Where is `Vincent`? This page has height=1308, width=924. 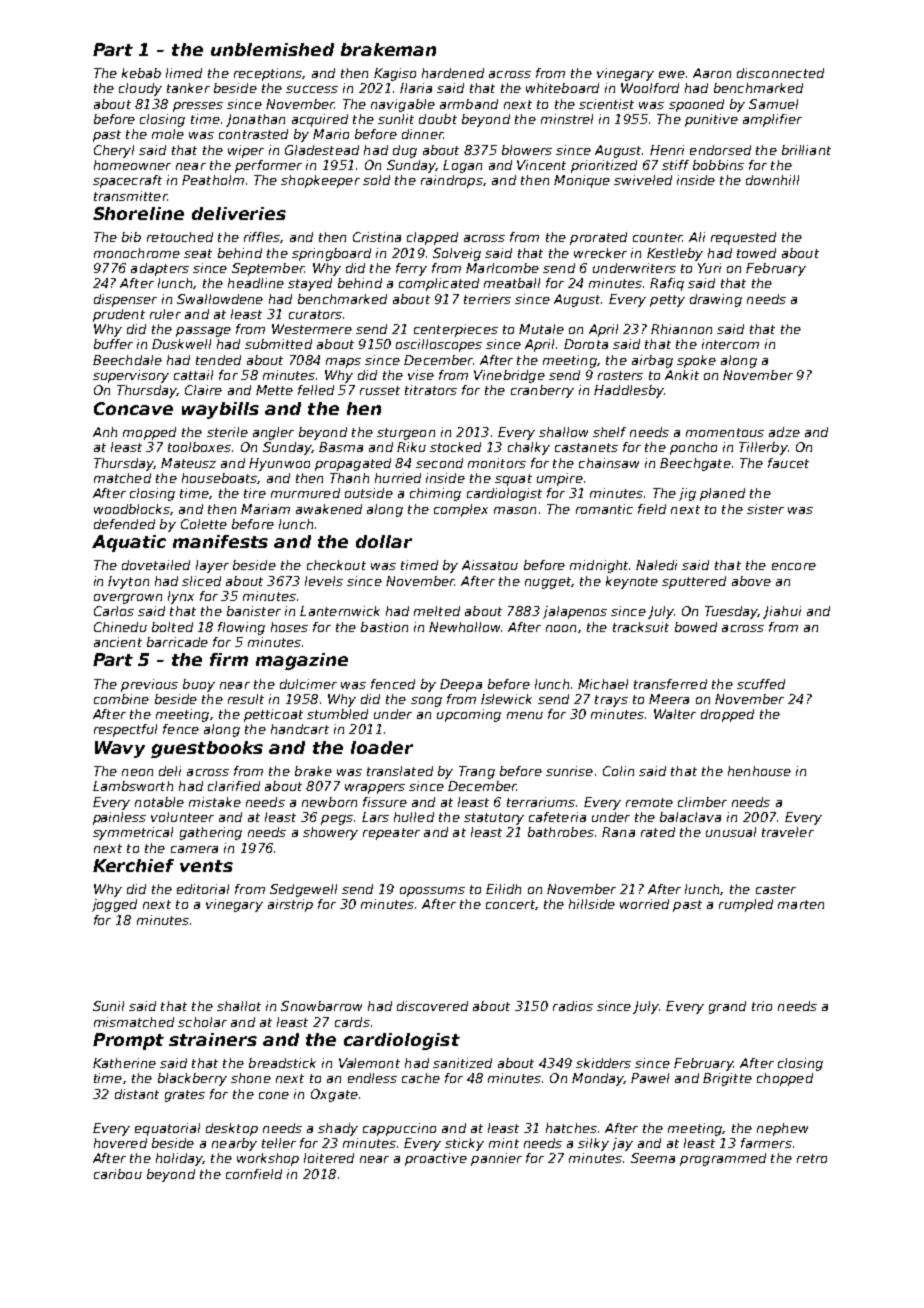 Vincent is located at coordinates (541, 165).
